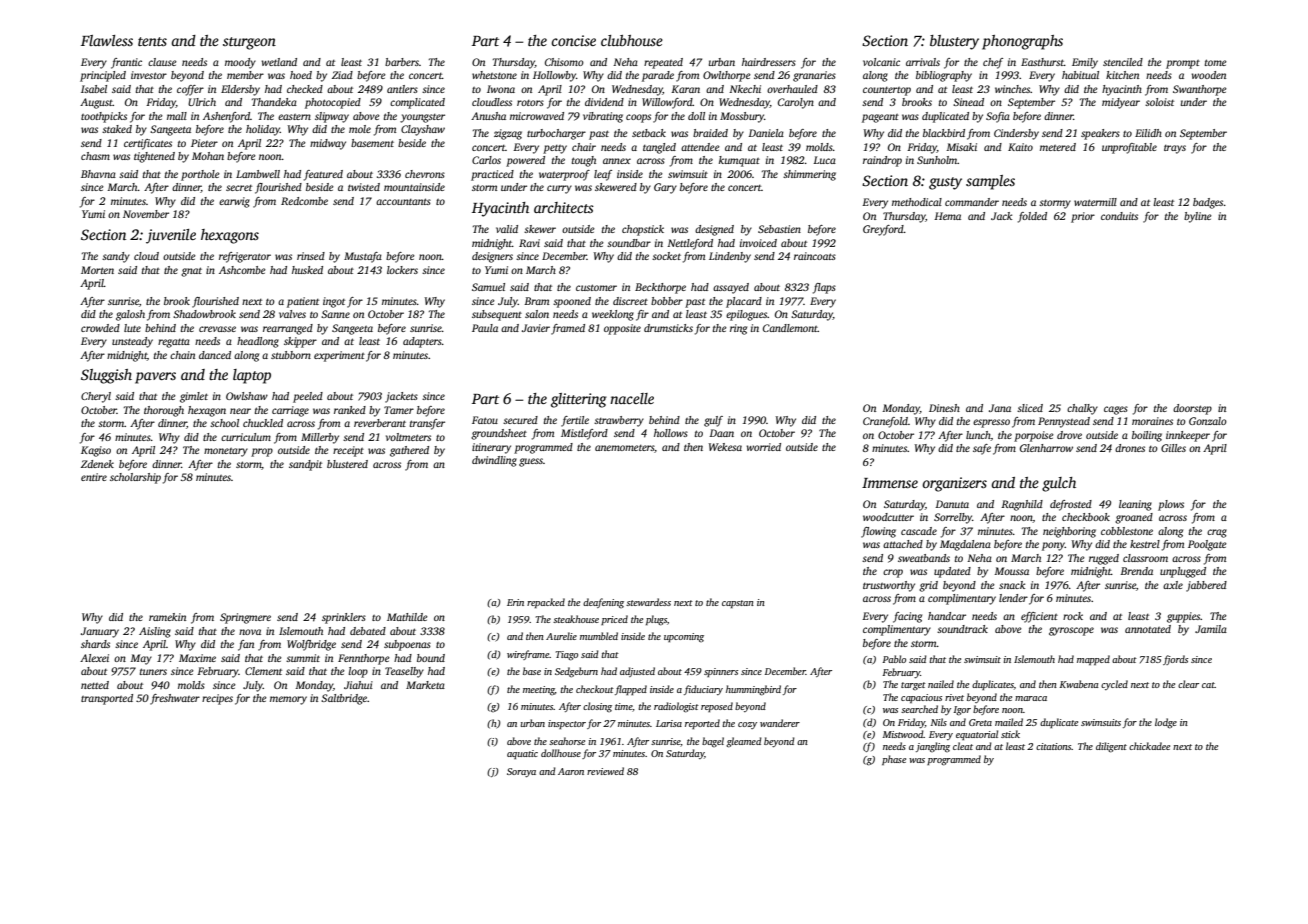 The image size is (1308, 924). What do you see at coordinates (1022, 42) in the screenshot?
I see `phonographs` at bounding box center [1022, 42].
